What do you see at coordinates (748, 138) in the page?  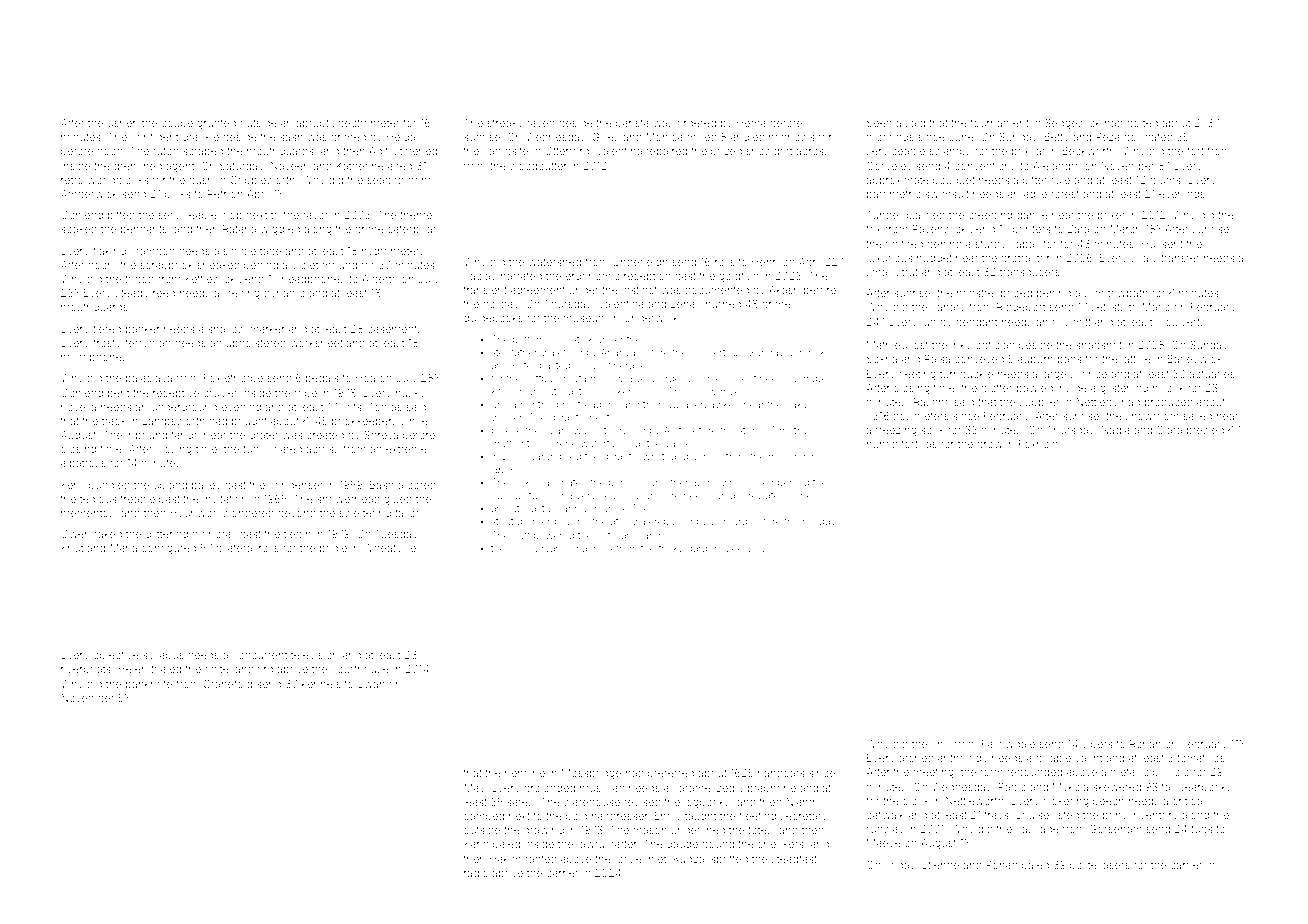 I see `angled` at bounding box center [748, 138].
